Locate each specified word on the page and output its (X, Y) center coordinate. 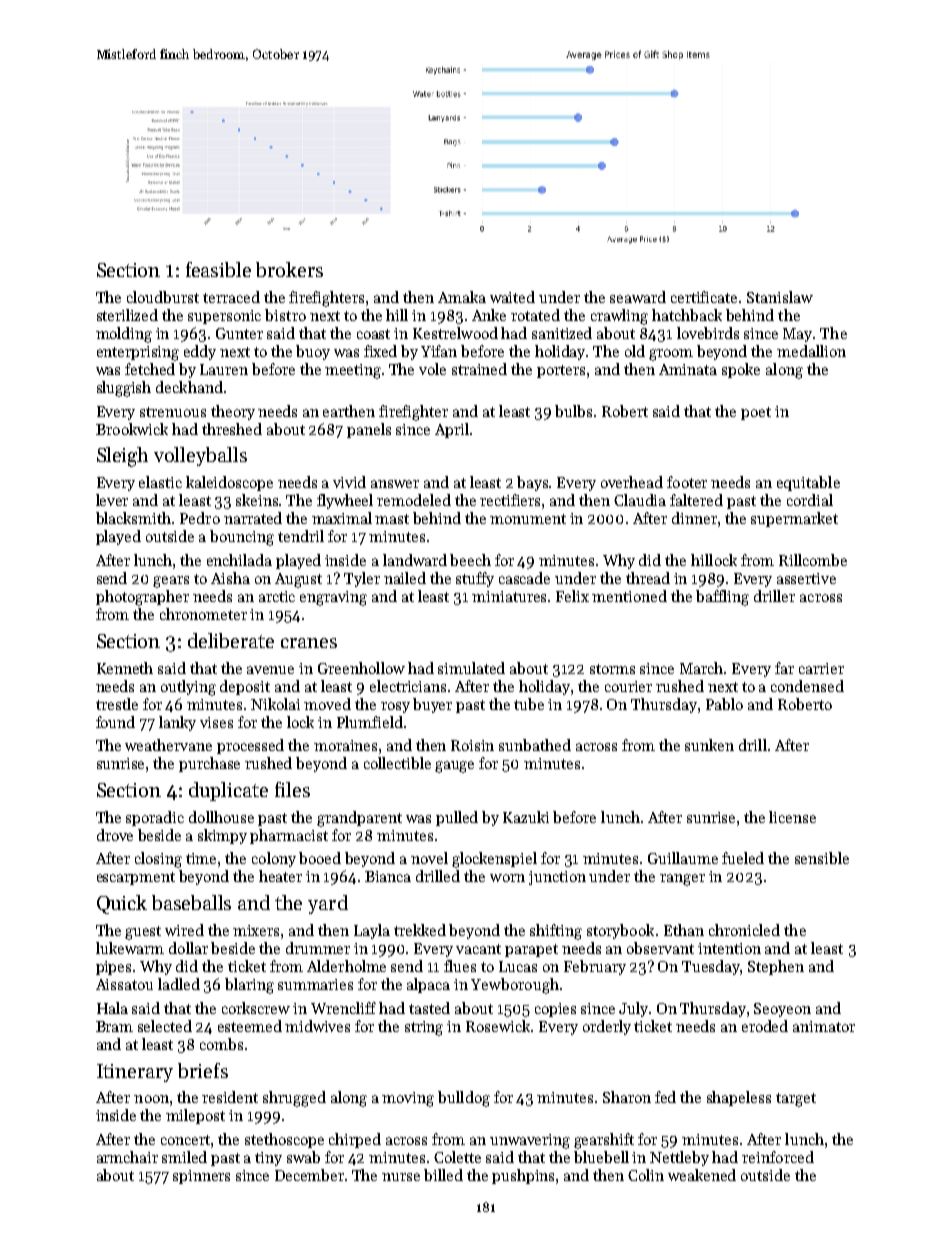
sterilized (127, 315)
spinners (201, 1177)
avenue (270, 670)
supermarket (794, 519)
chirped (355, 1140)
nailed (405, 578)
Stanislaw (780, 297)
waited (512, 297)
